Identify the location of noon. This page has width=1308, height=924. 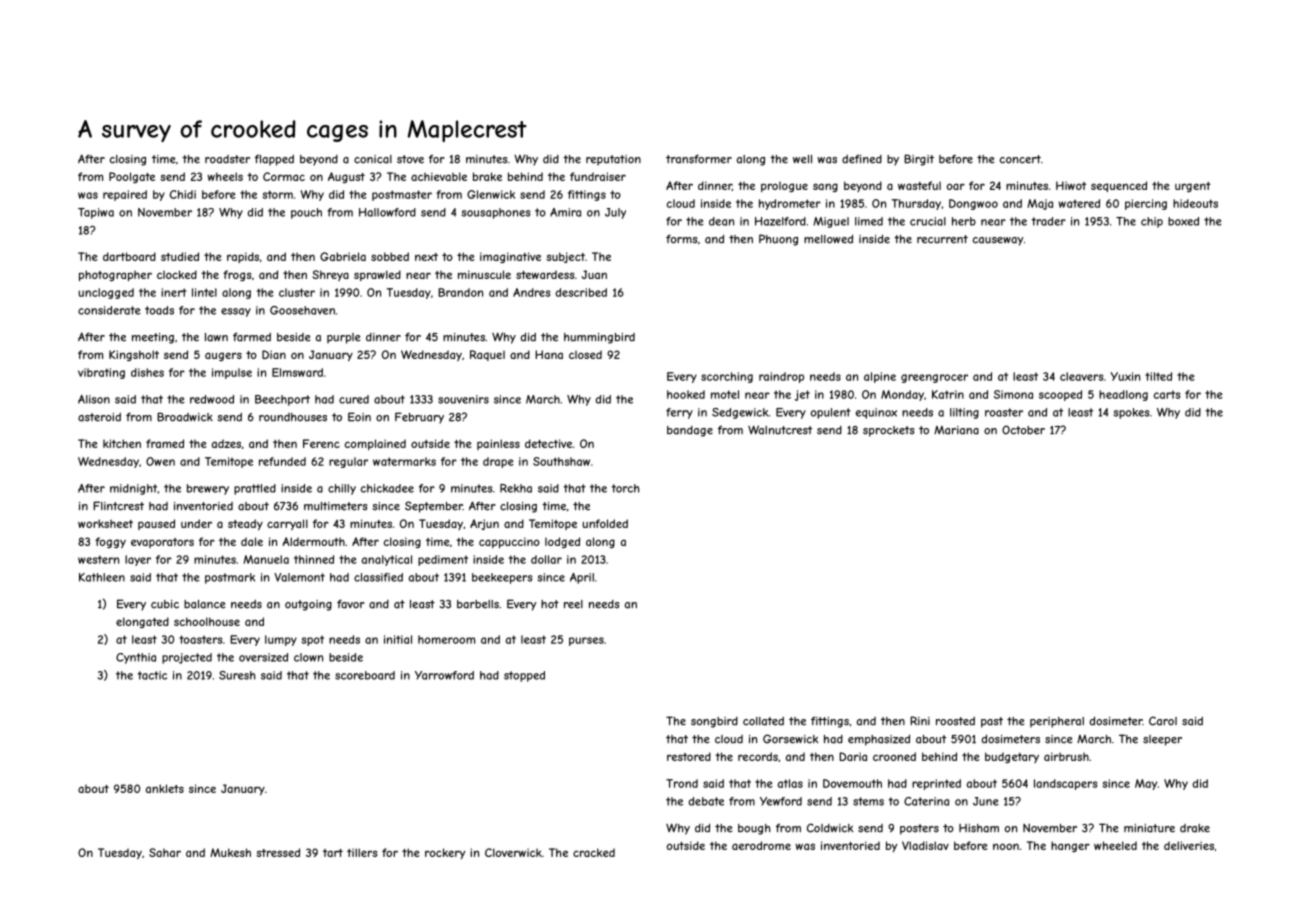
(1006, 846).
